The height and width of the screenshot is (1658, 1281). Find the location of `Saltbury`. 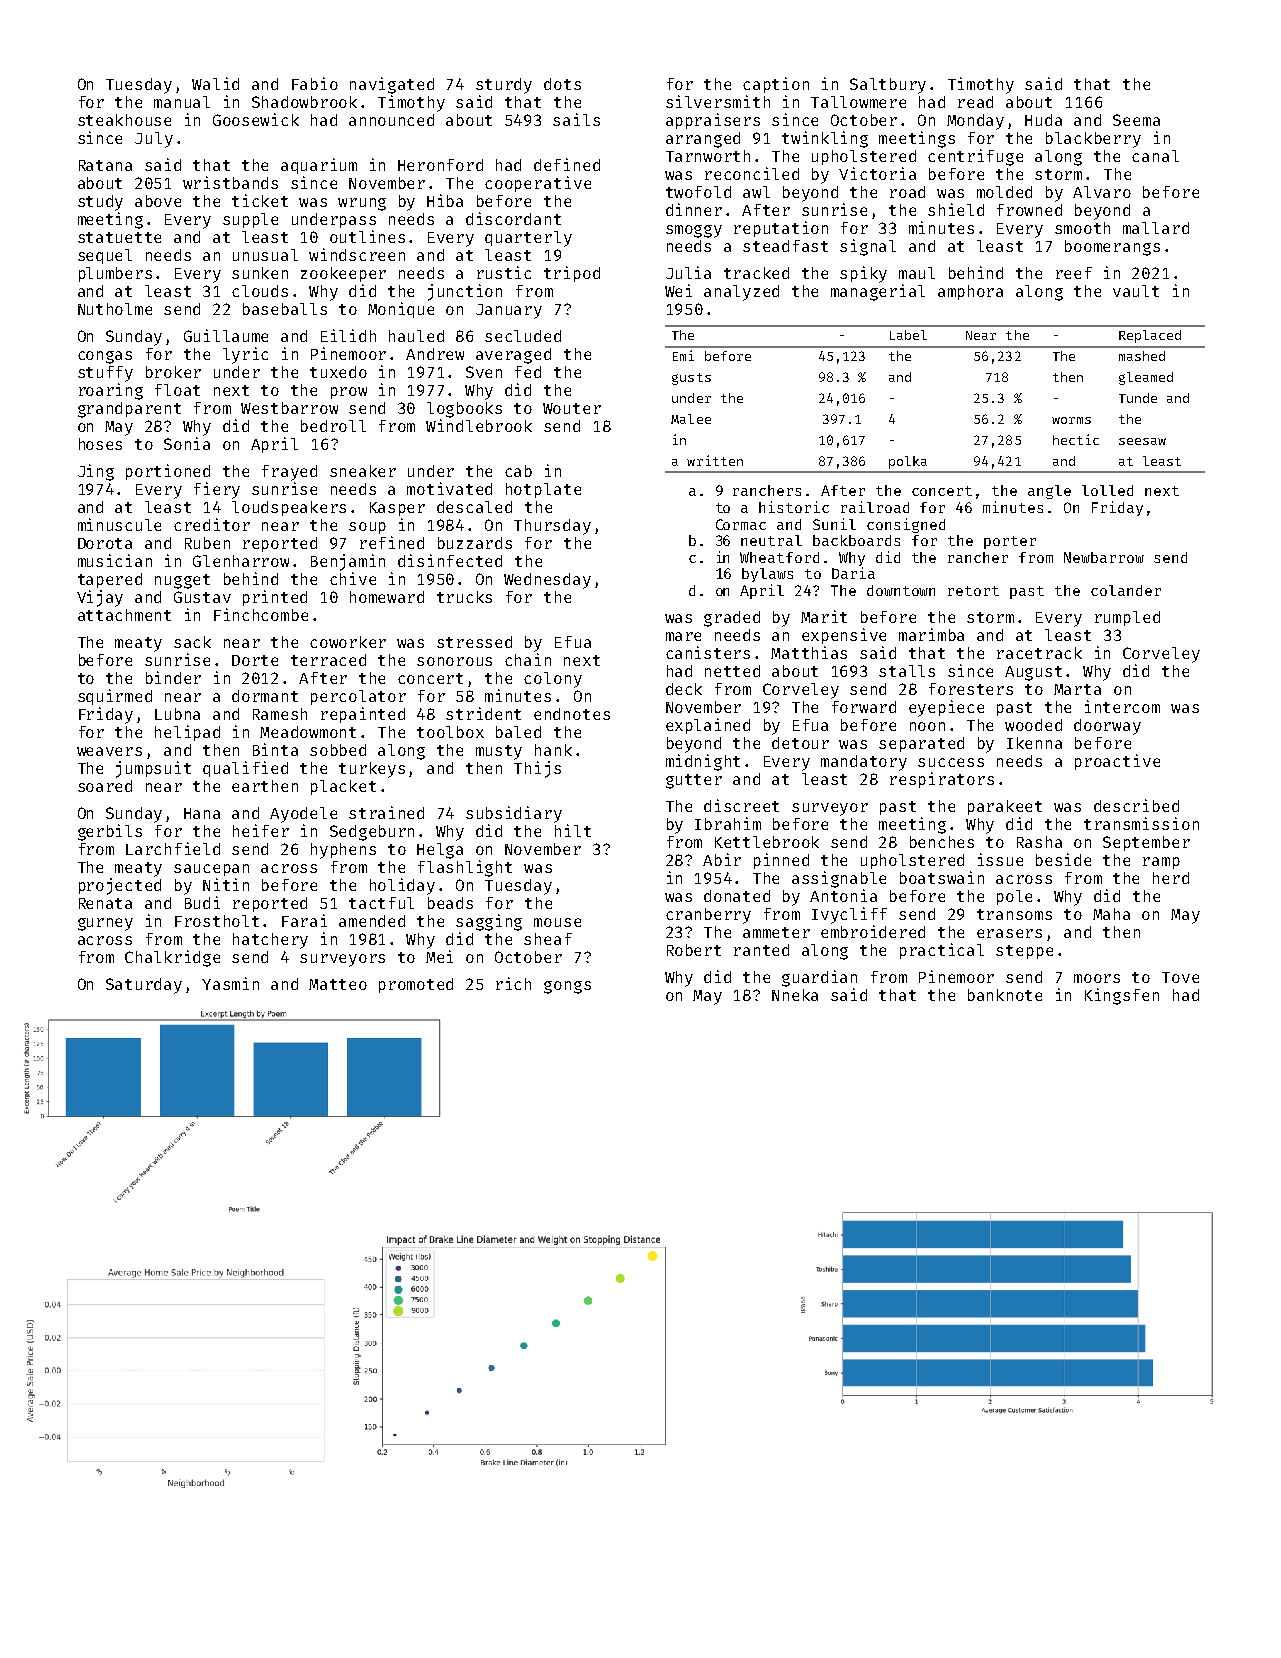

Saltbury is located at coordinates (888, 86).
